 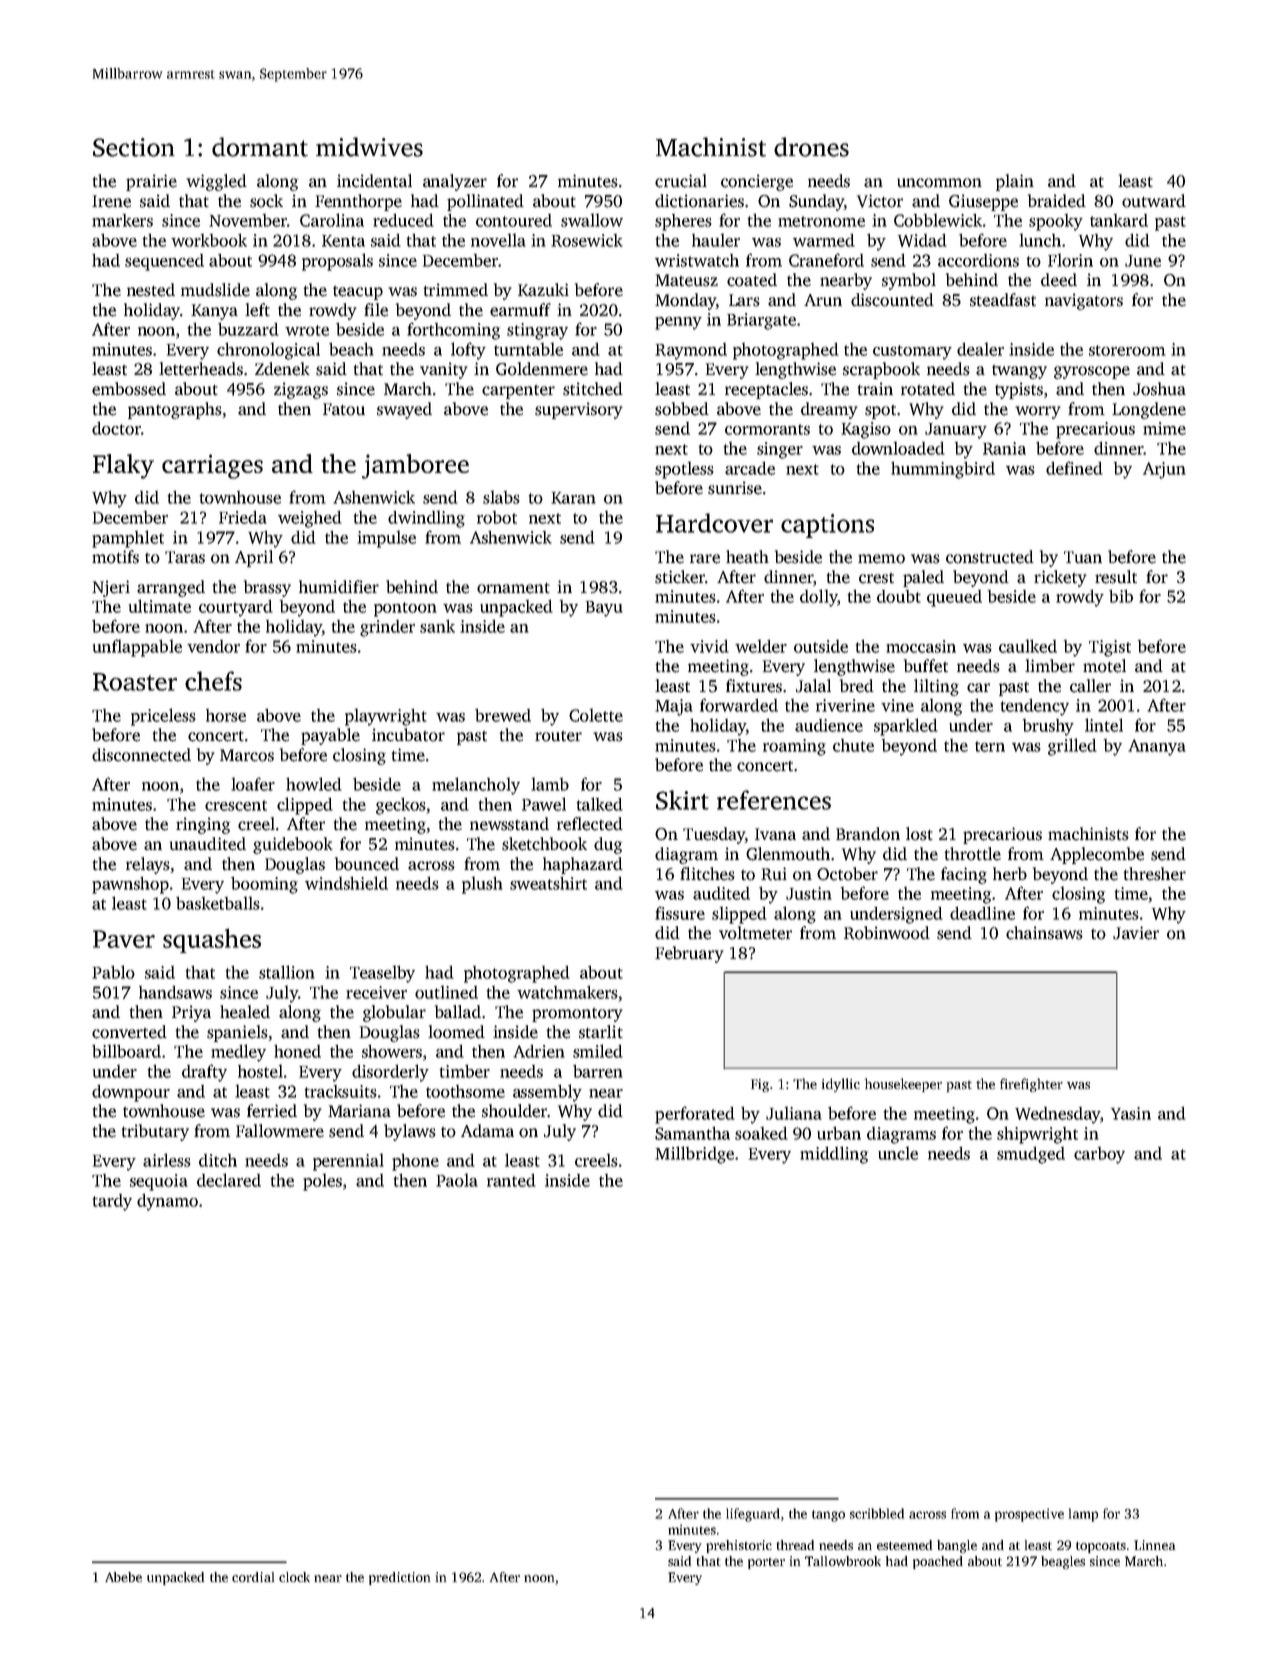 What do you see at coordinates (919, 834) in the screenshot?
I see `lost` at bounding box center [919, 834].
